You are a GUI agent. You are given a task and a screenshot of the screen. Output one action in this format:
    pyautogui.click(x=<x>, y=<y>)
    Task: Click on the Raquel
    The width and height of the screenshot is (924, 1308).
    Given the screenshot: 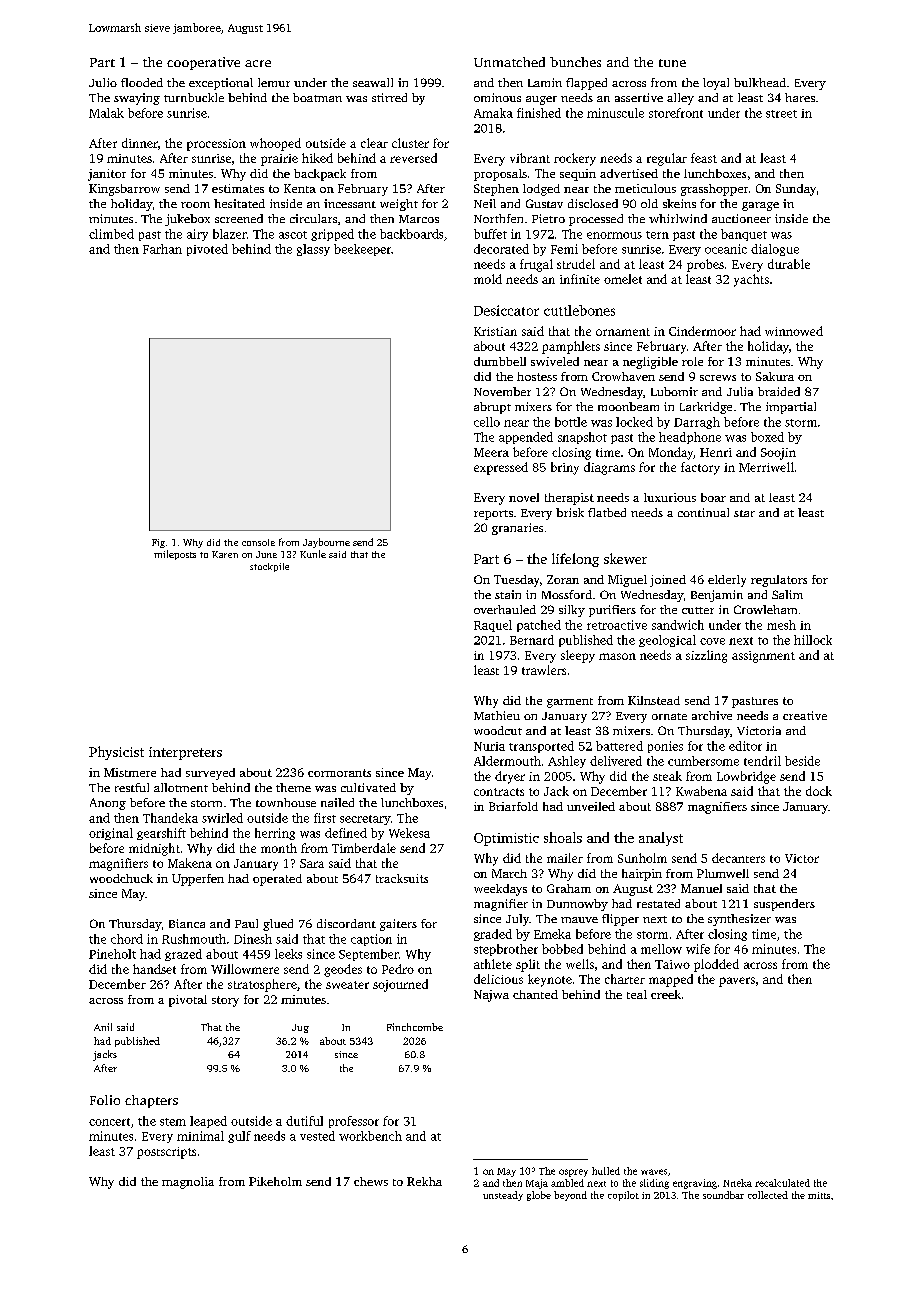 What is the action you would take?
    pyautogui.click(x=493, y=626)
